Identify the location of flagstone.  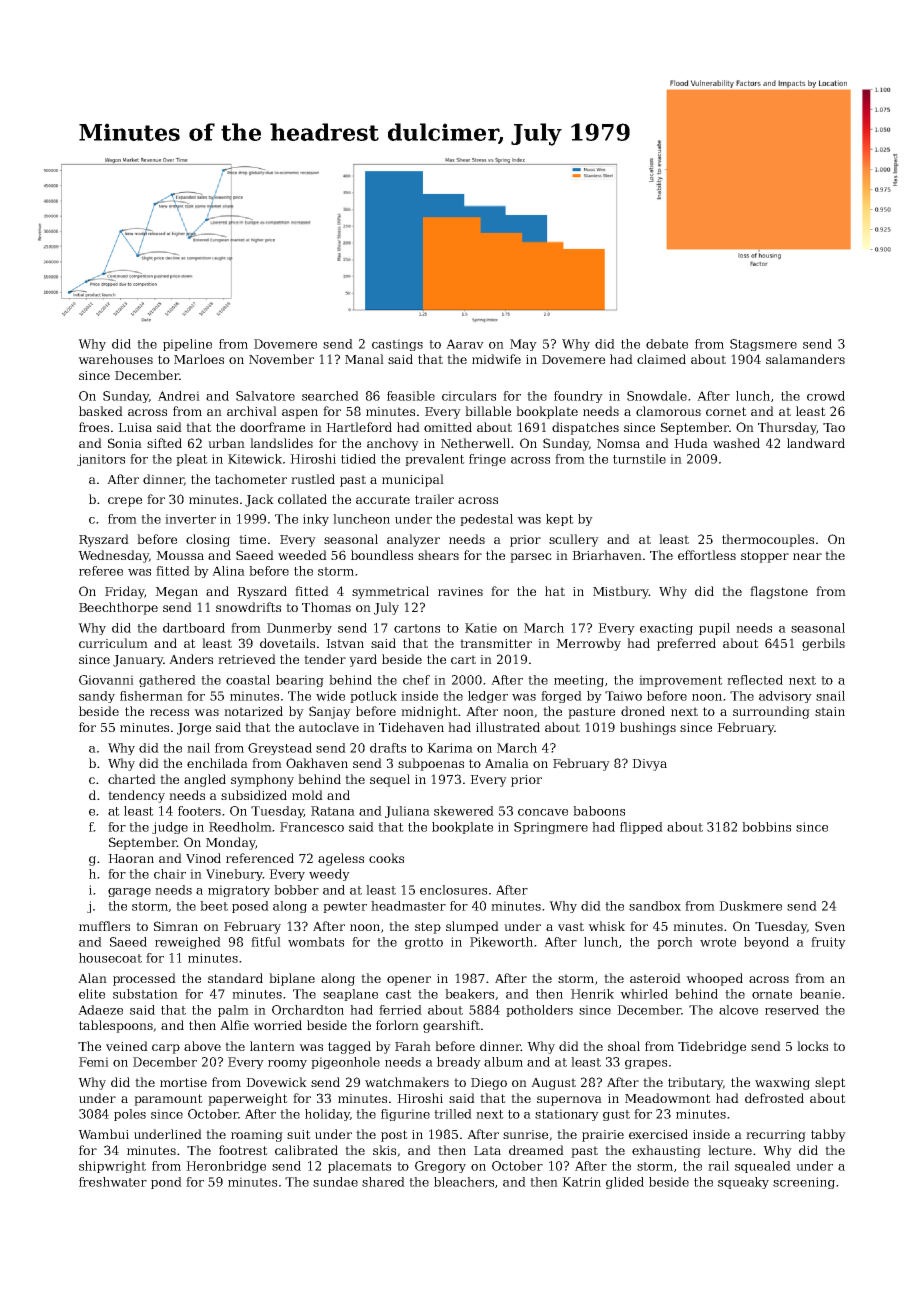
(779, 592).
